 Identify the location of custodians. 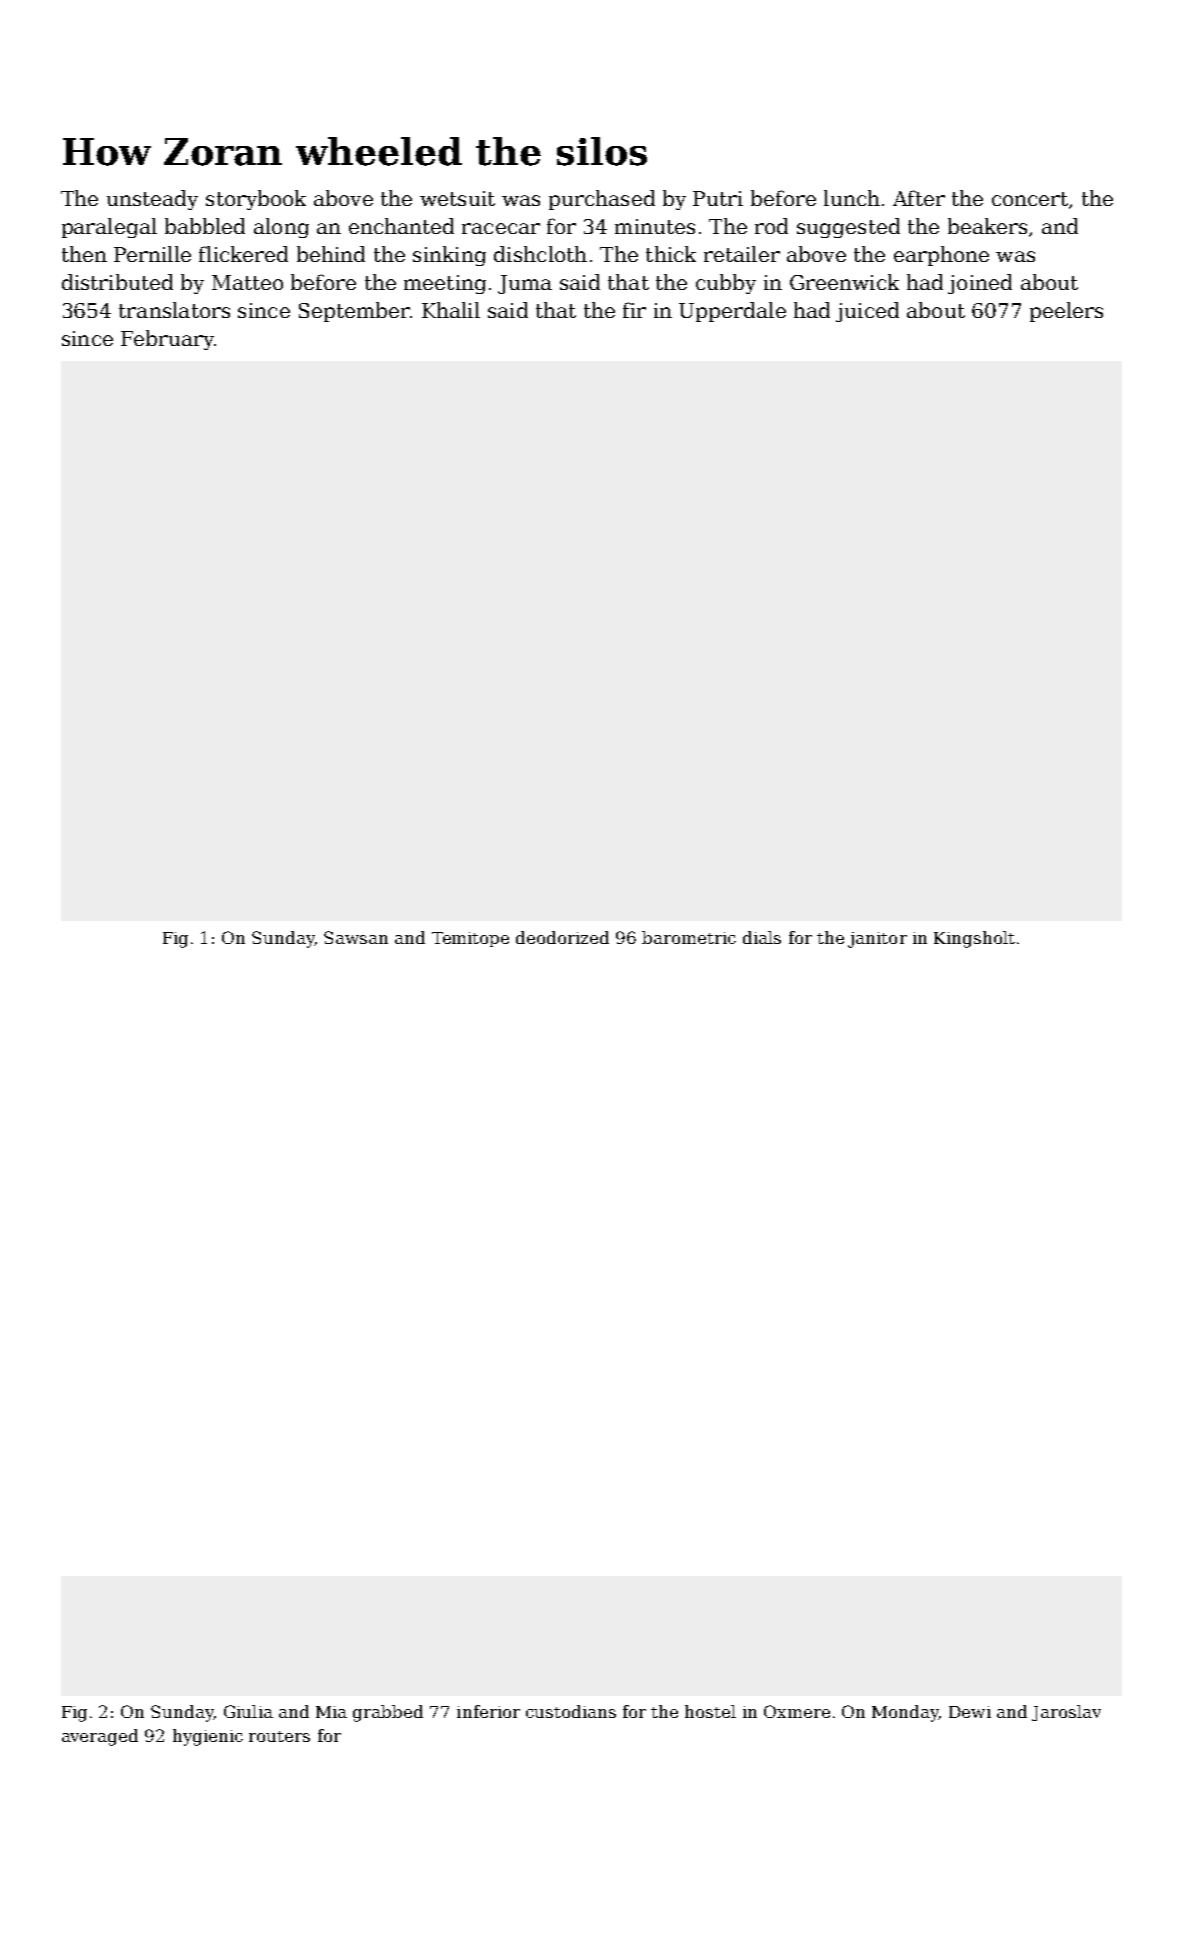
(571, 1711).
